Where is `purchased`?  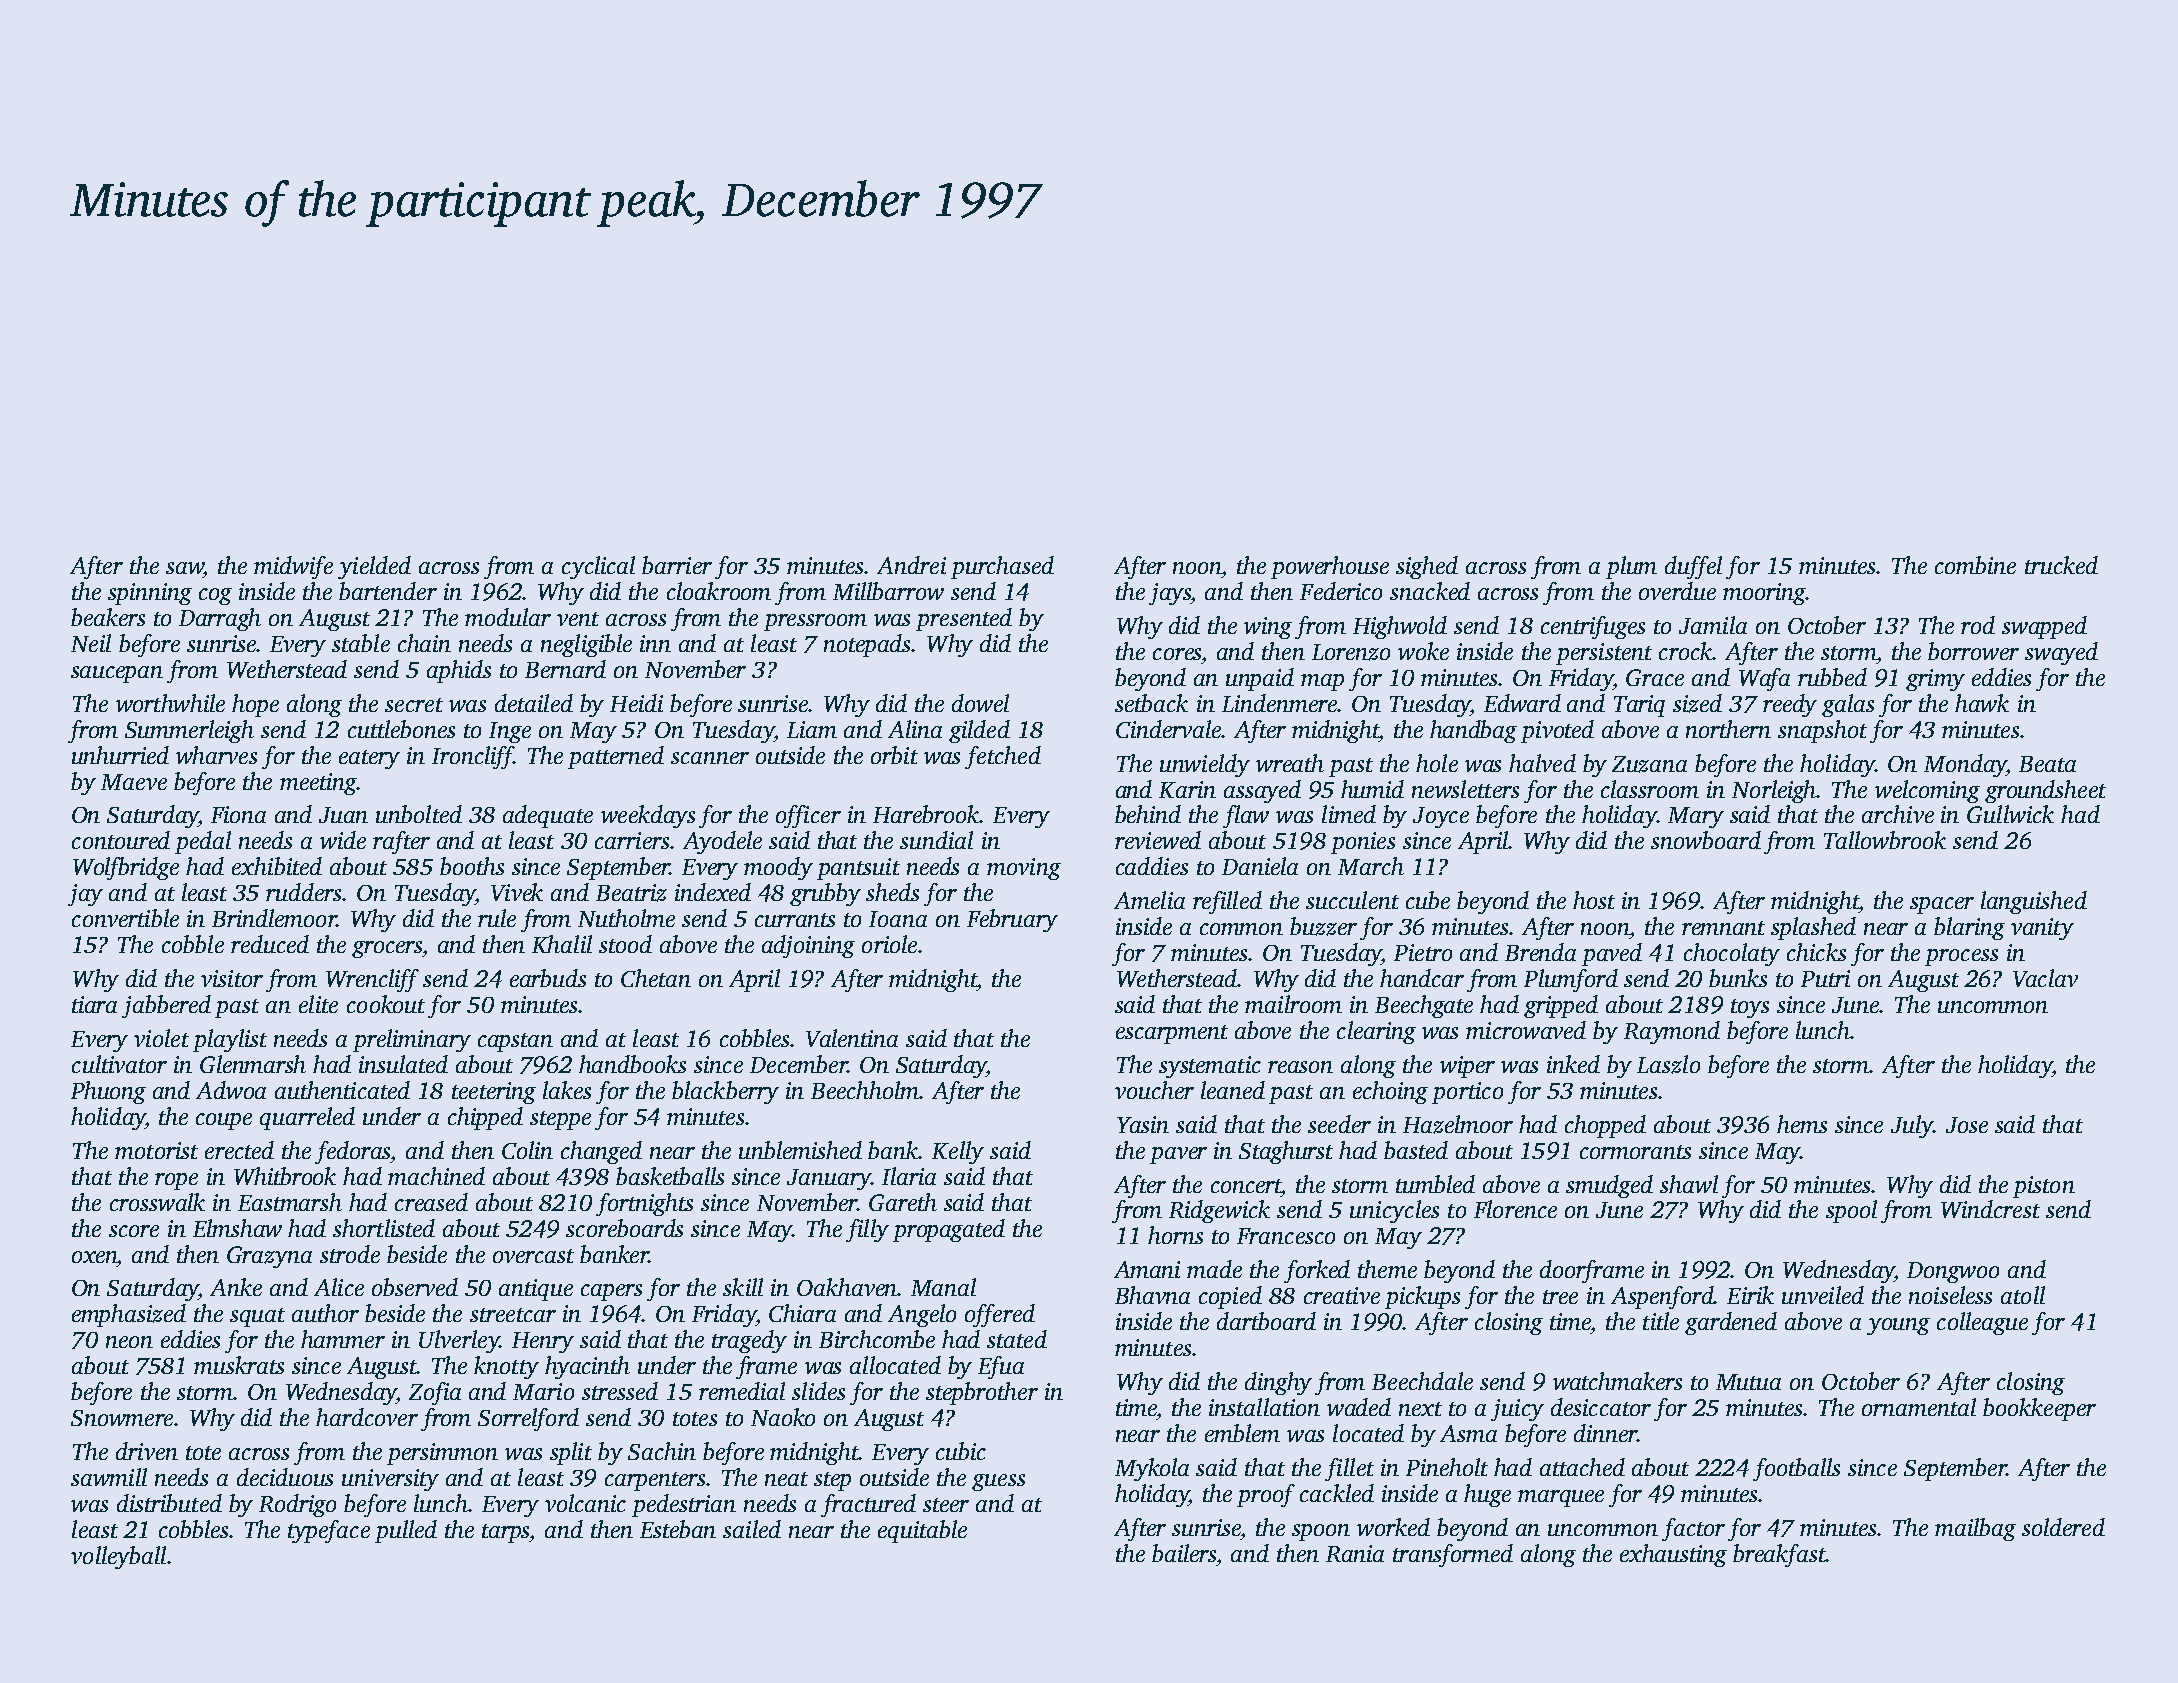 purchased is located at coordinates (1002, 567).
